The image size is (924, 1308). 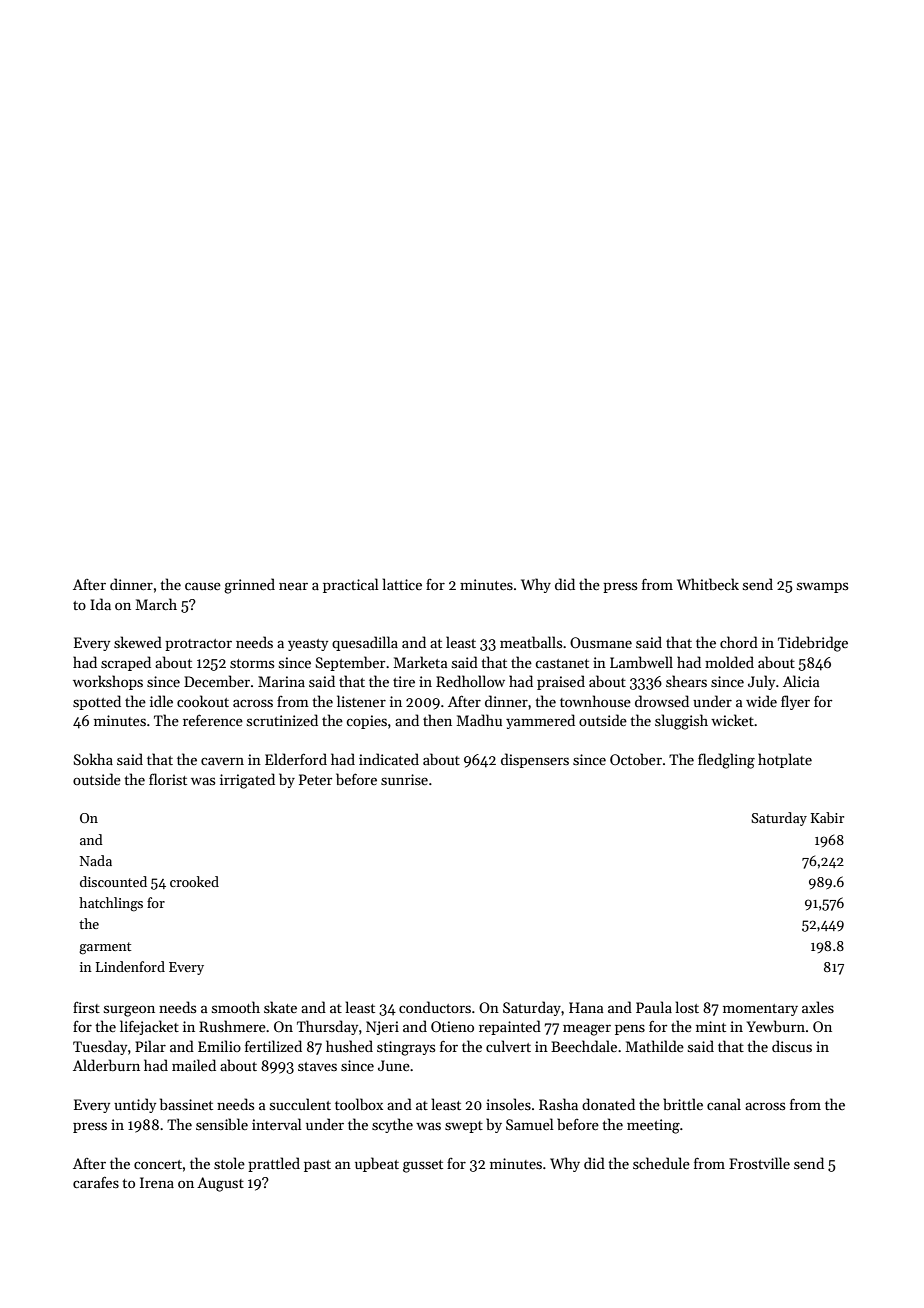 What do you see at coordinates (249, 586) in the screenshot?
I see `grinned` at bounding box center [249, 586].
